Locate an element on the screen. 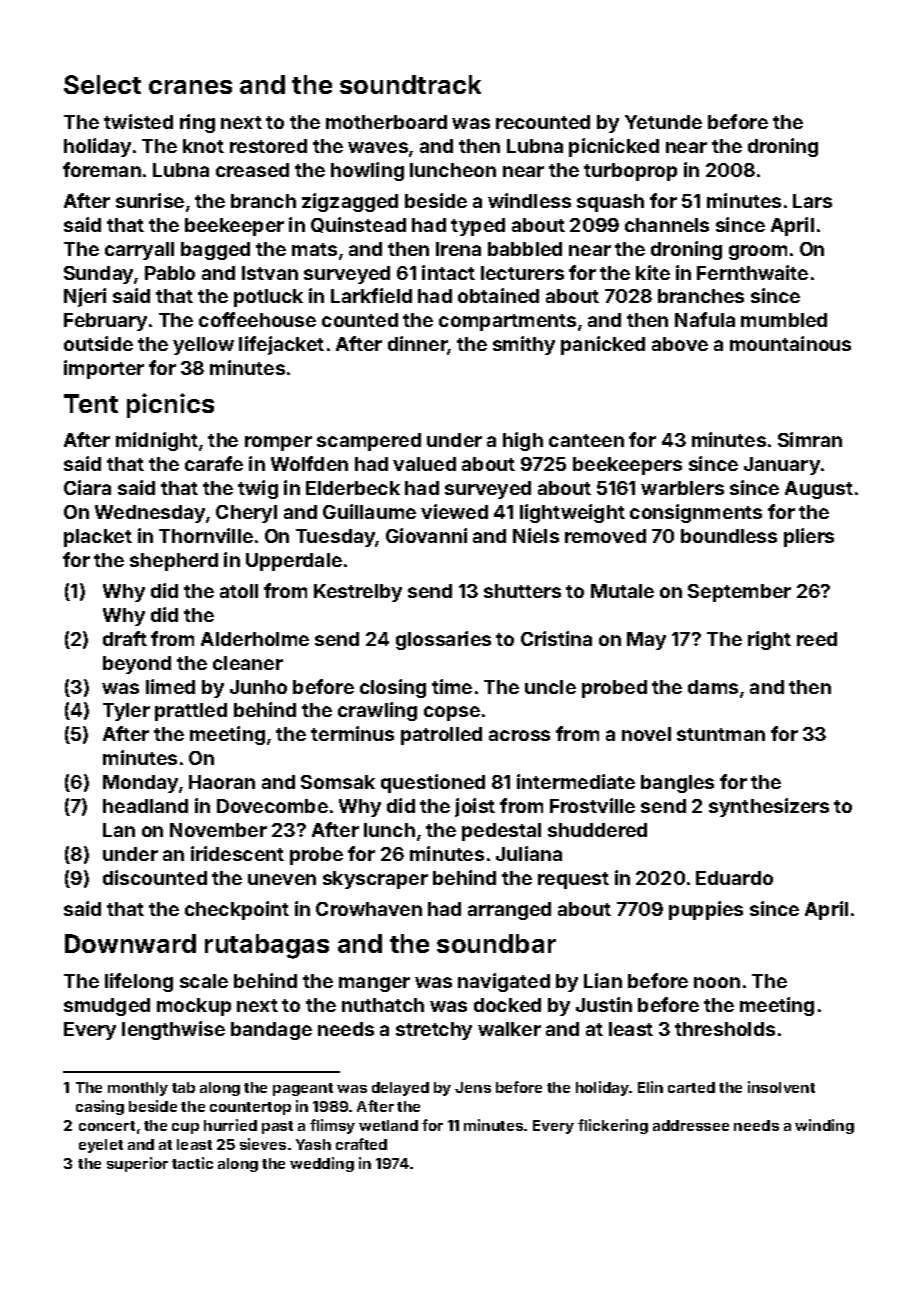 This screenshot has height=1311, width=924. pliers is located at coordinates (809, 537).
